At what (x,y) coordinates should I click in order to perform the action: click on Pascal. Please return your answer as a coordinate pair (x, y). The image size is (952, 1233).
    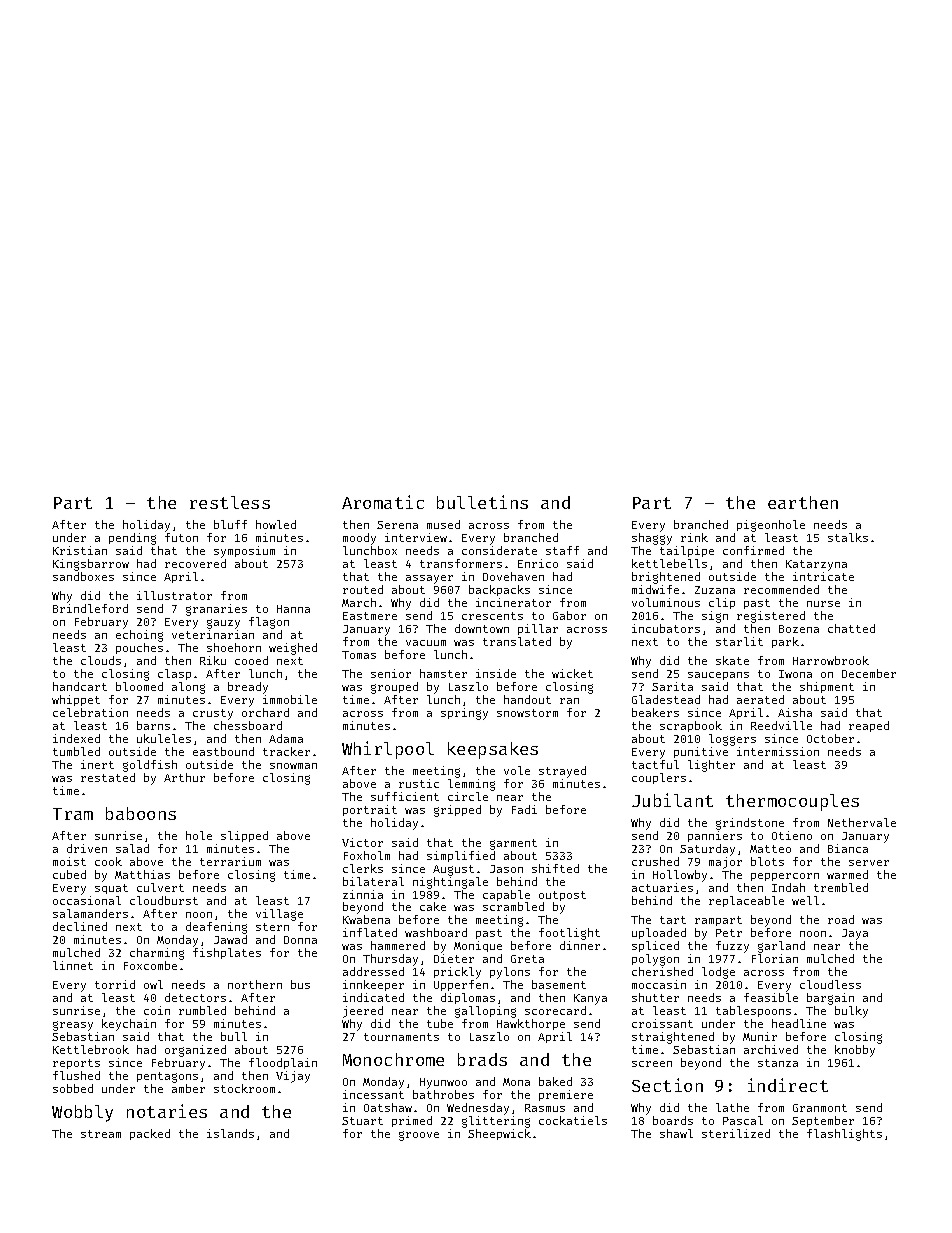
    Looking at the image, I should click on (743, 1120).
